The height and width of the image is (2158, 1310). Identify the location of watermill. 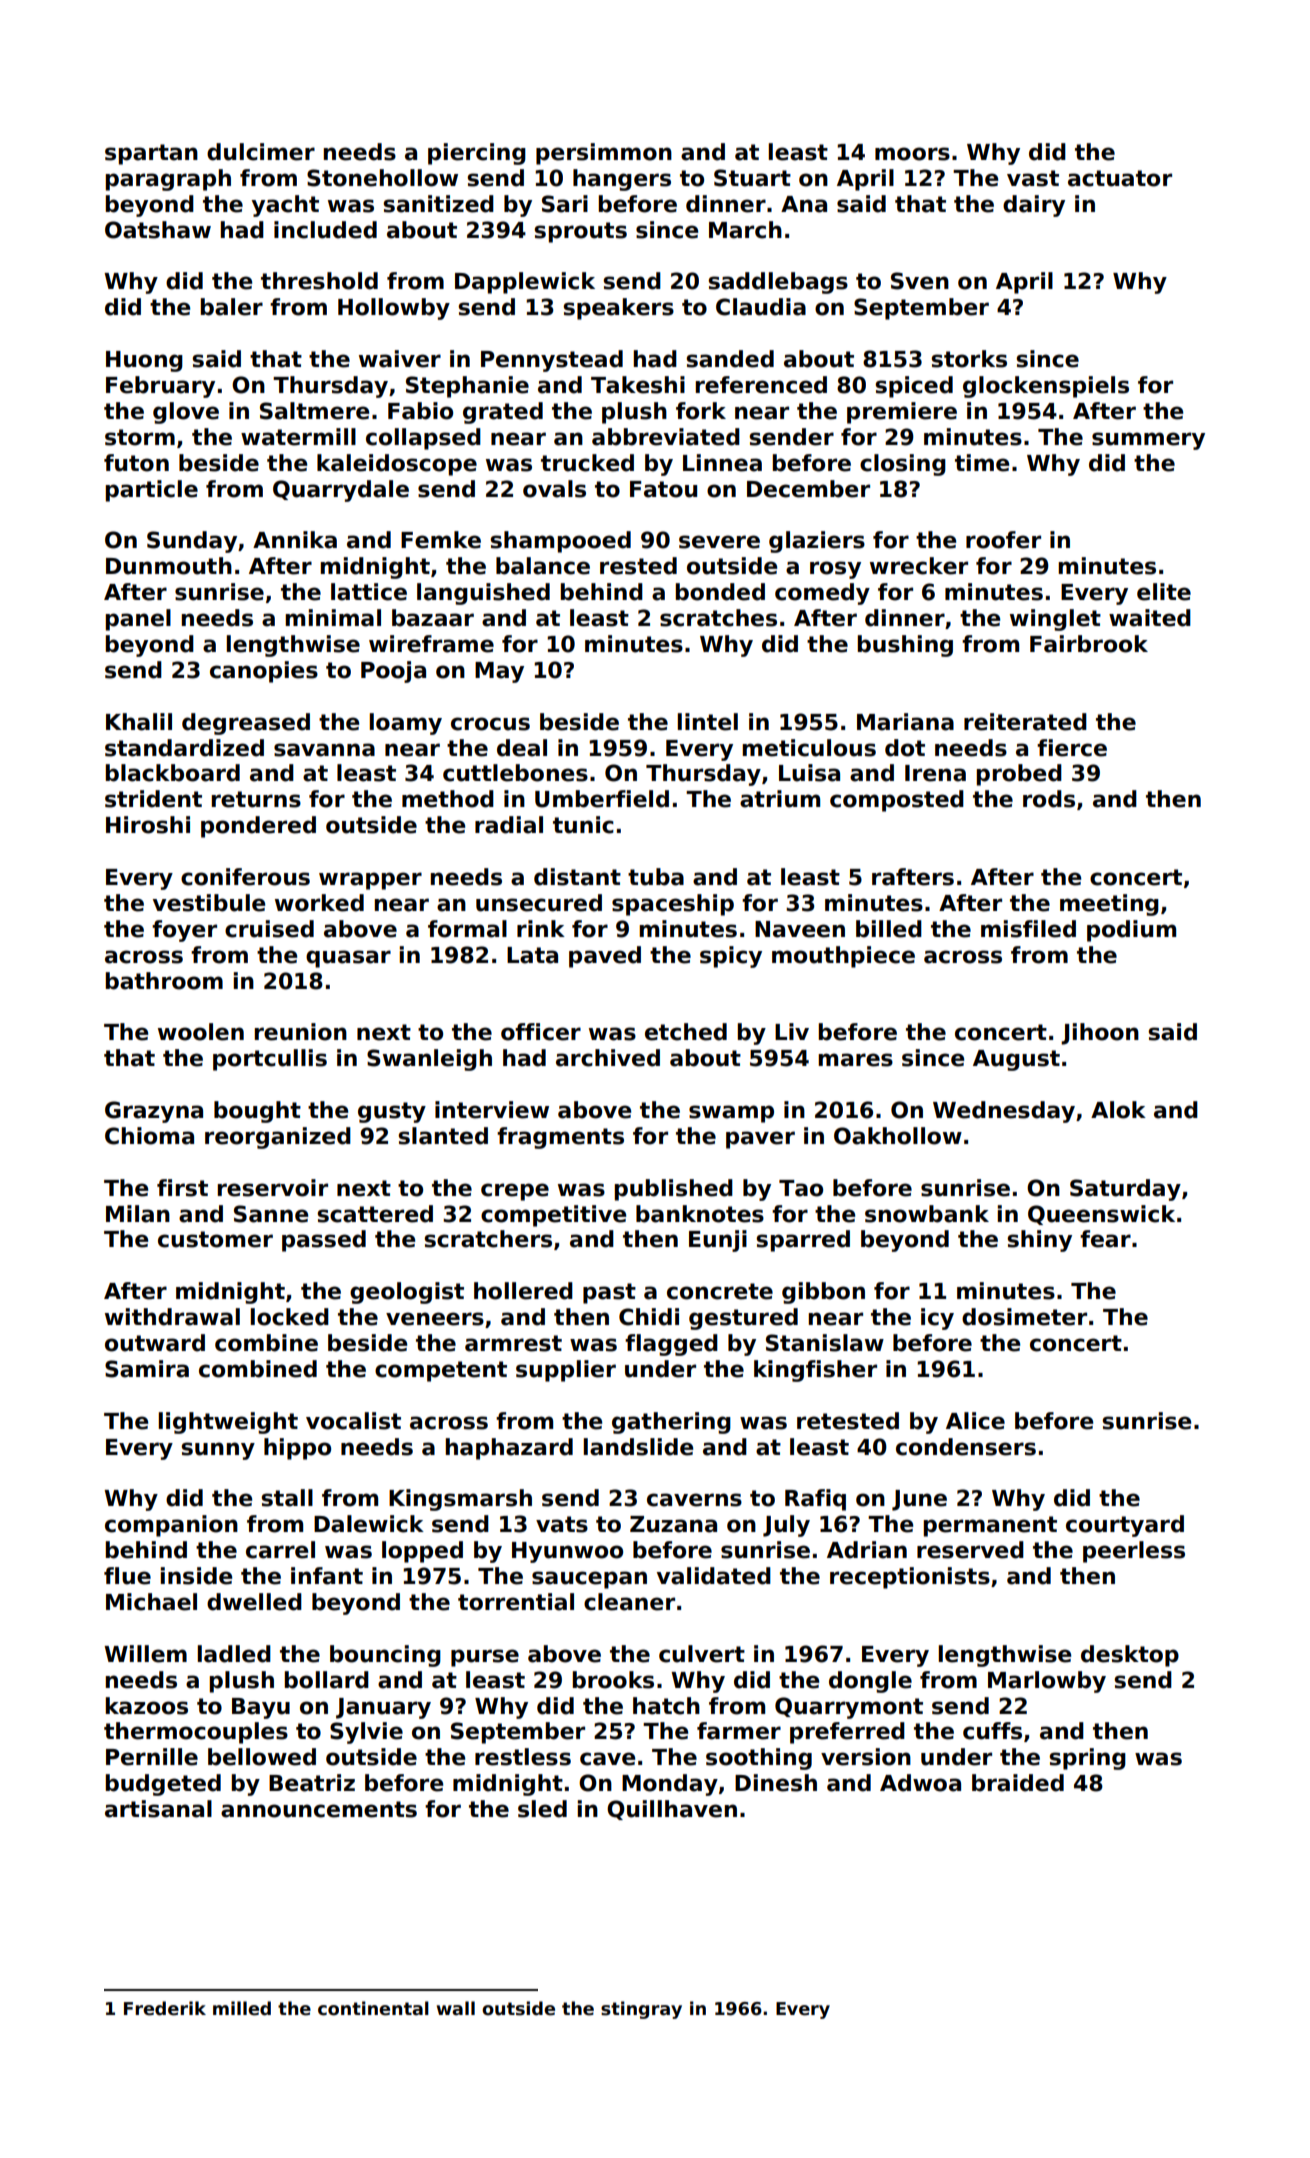
(298, 437).
